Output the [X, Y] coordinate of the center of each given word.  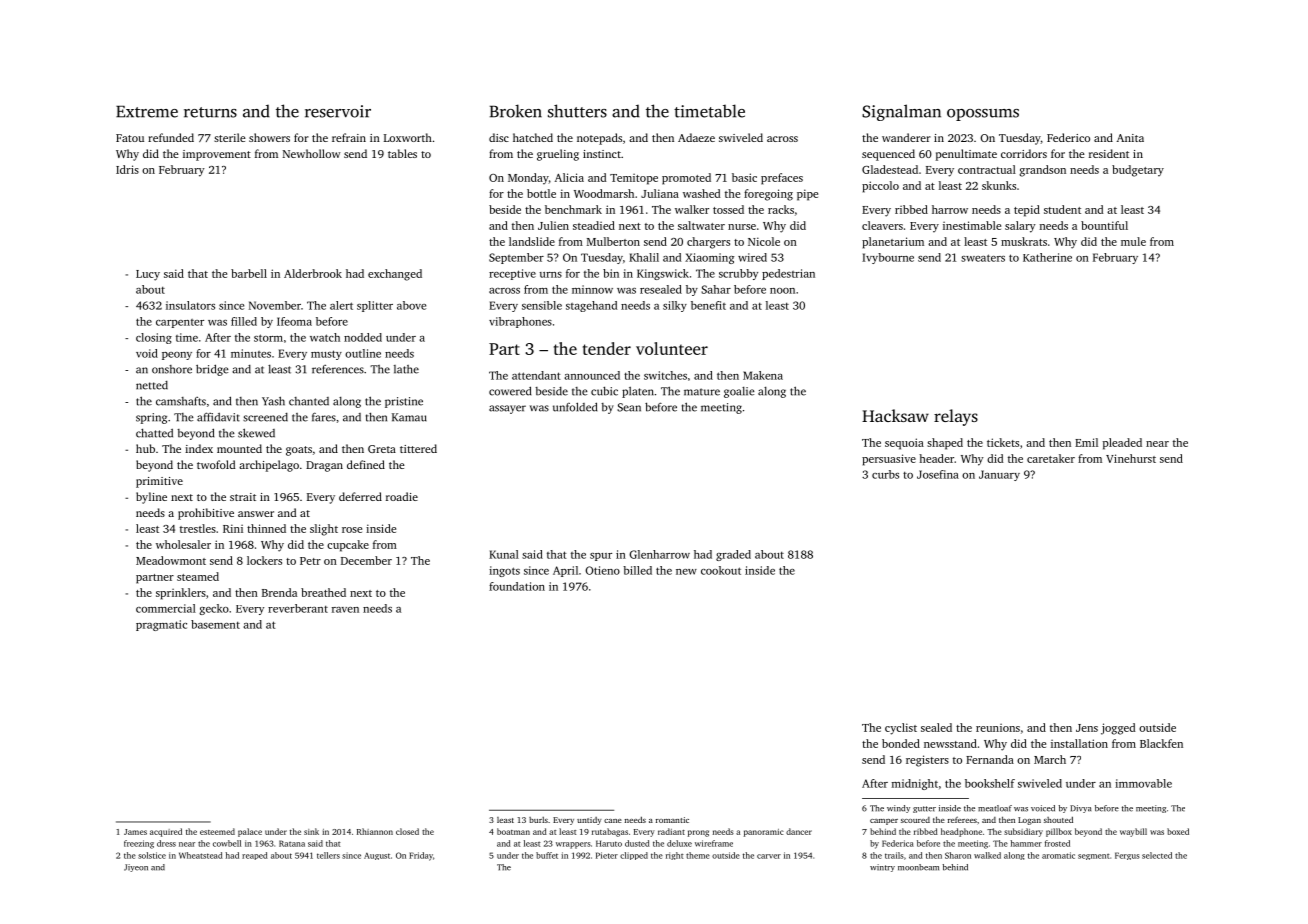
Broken [516, 111]
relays [956, 417]
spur [601, 557]
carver [769, 856]
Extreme [147, 112]
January [999, 475]
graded [733, 555]
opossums [983, 115]
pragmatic [161, 625]
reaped [255, 856]
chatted [154, 433]
